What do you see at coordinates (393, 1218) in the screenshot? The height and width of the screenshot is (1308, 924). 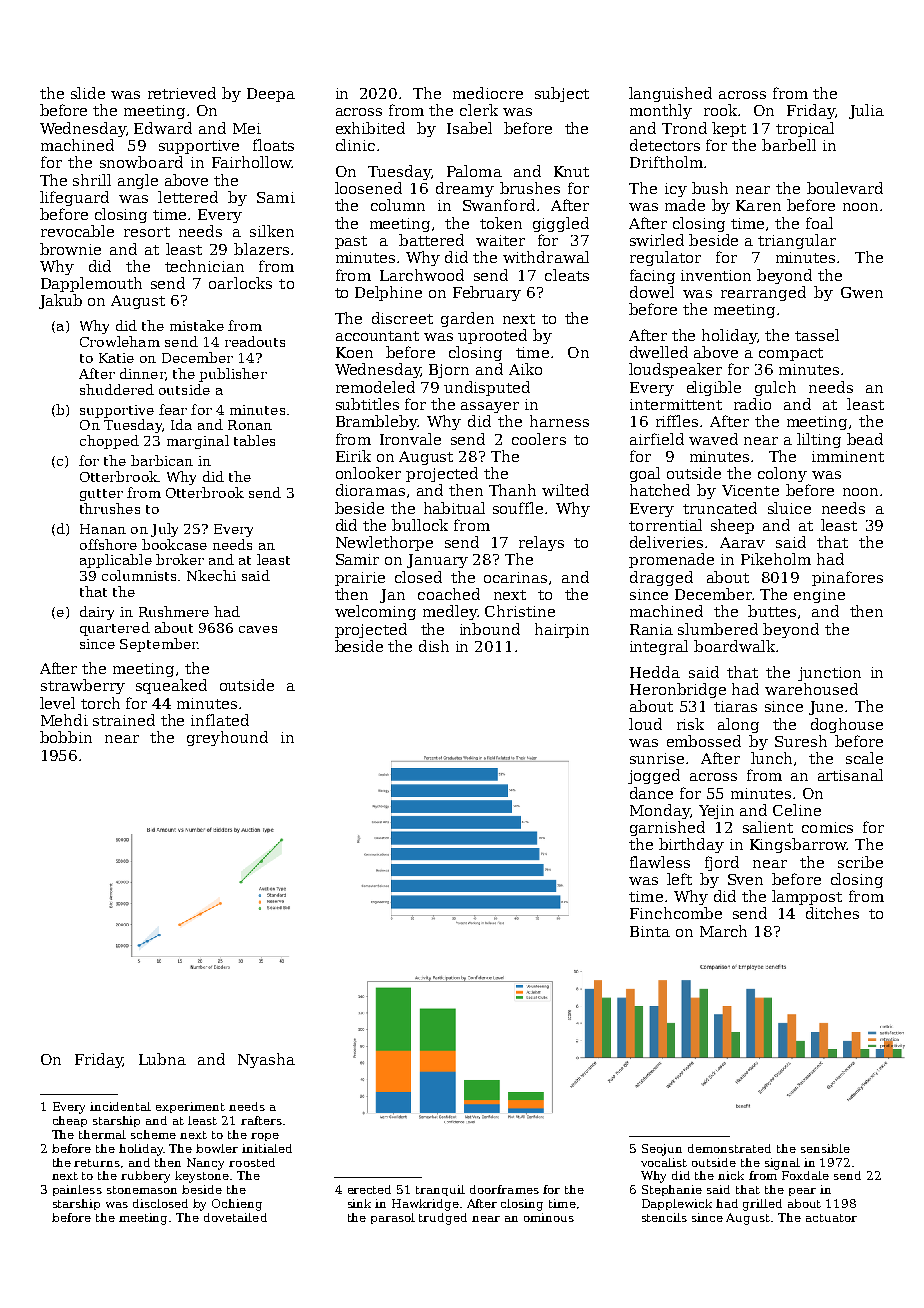 I see `parasol` at bounding box center [393, 1218].
